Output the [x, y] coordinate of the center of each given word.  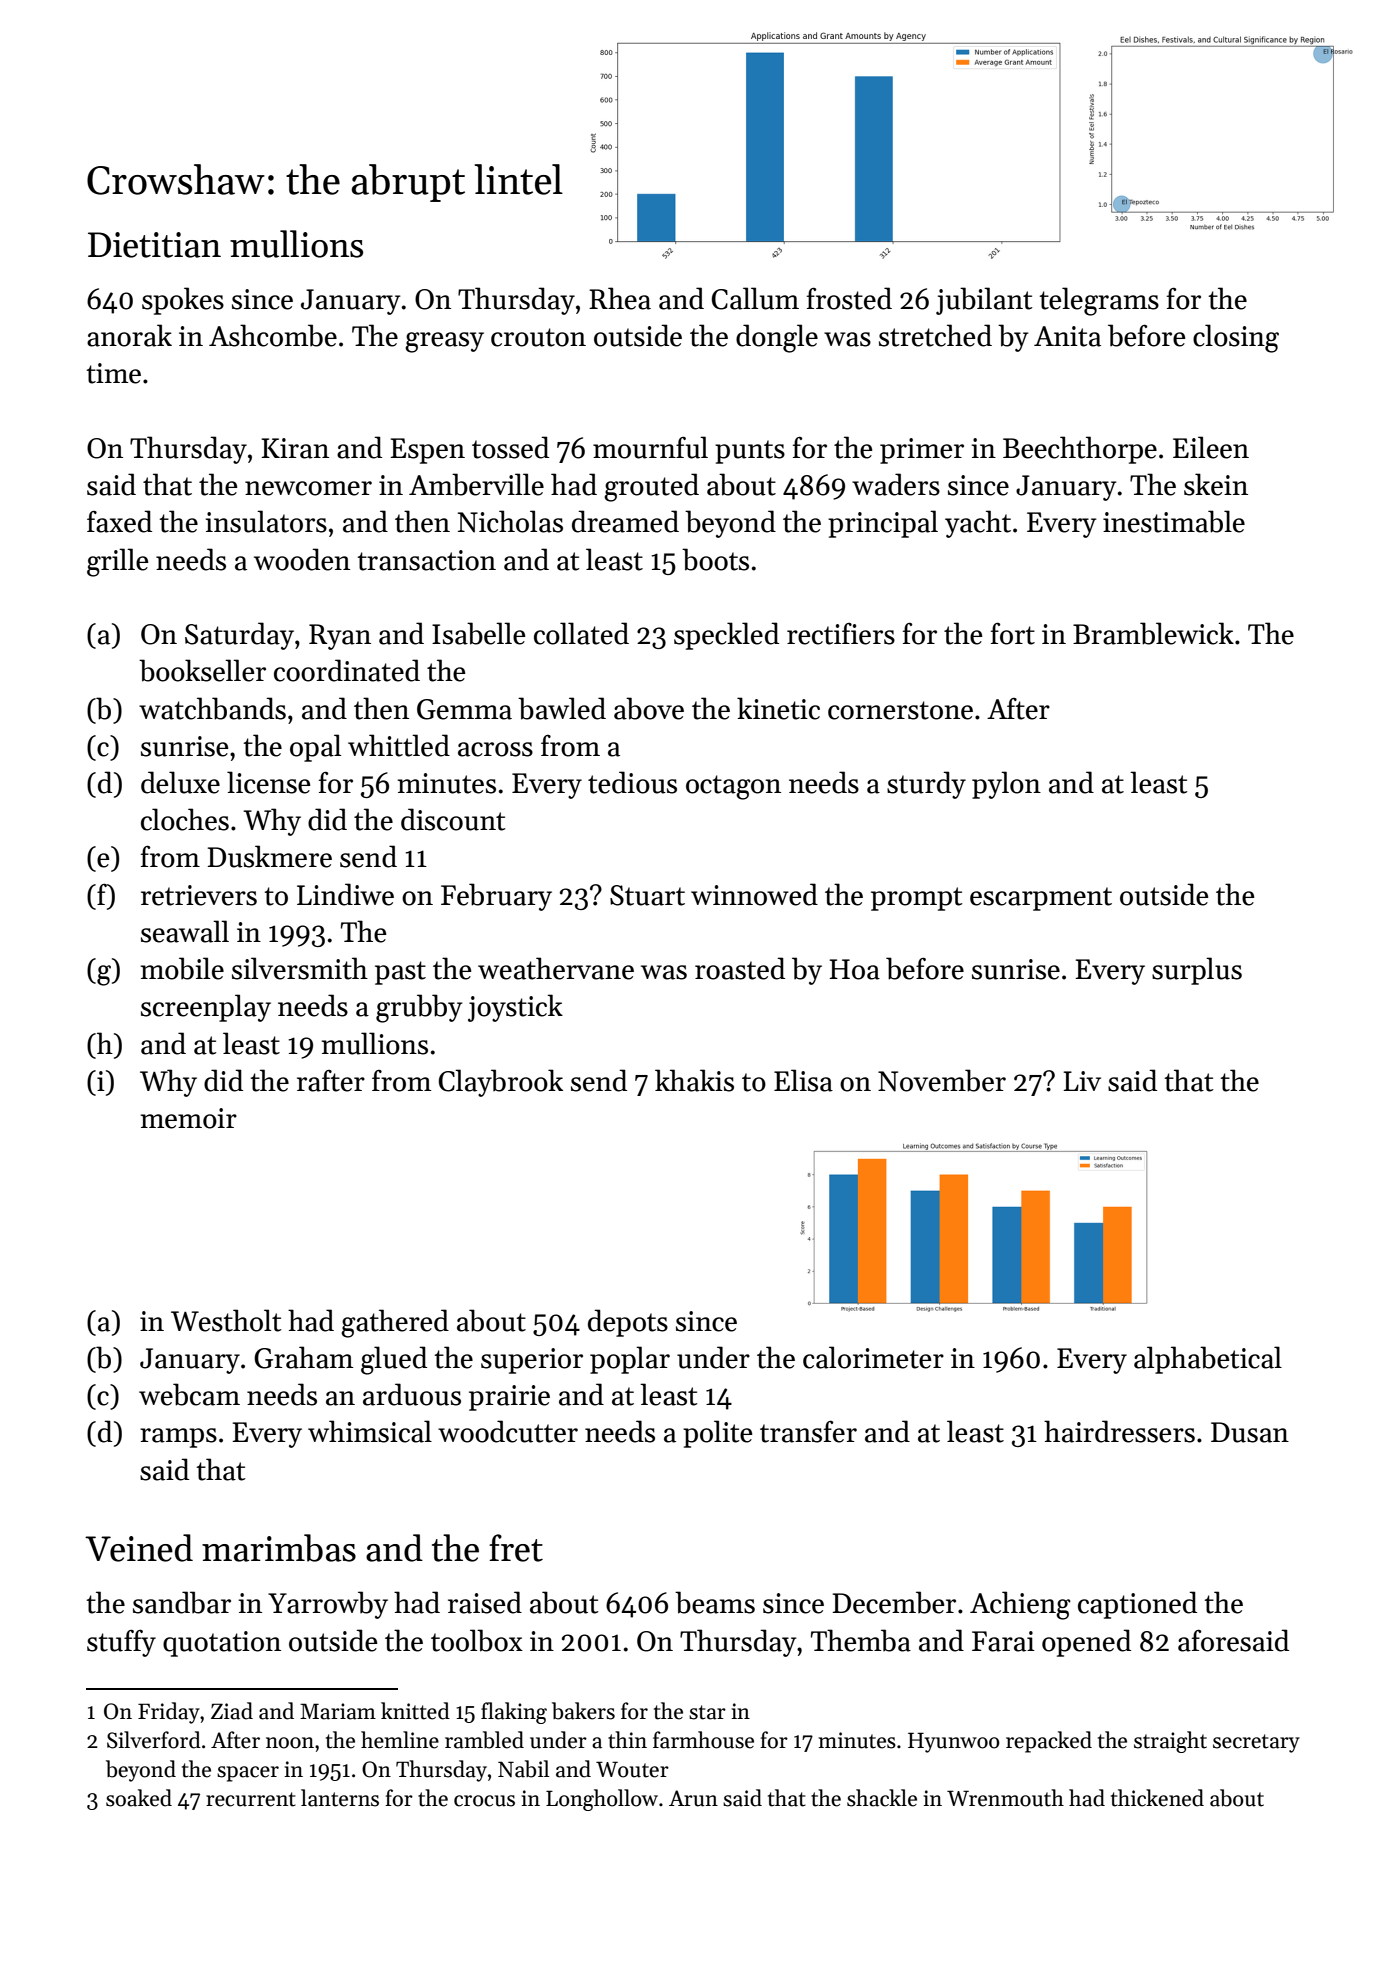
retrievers [199, 895]
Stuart [647, 895]
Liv [1082, 1081]
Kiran [295, 448]
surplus [1197, 971]
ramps [178, 1438]
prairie [509, 1398]
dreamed [625, 521]
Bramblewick [1153, 633]
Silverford [154, 1740]
